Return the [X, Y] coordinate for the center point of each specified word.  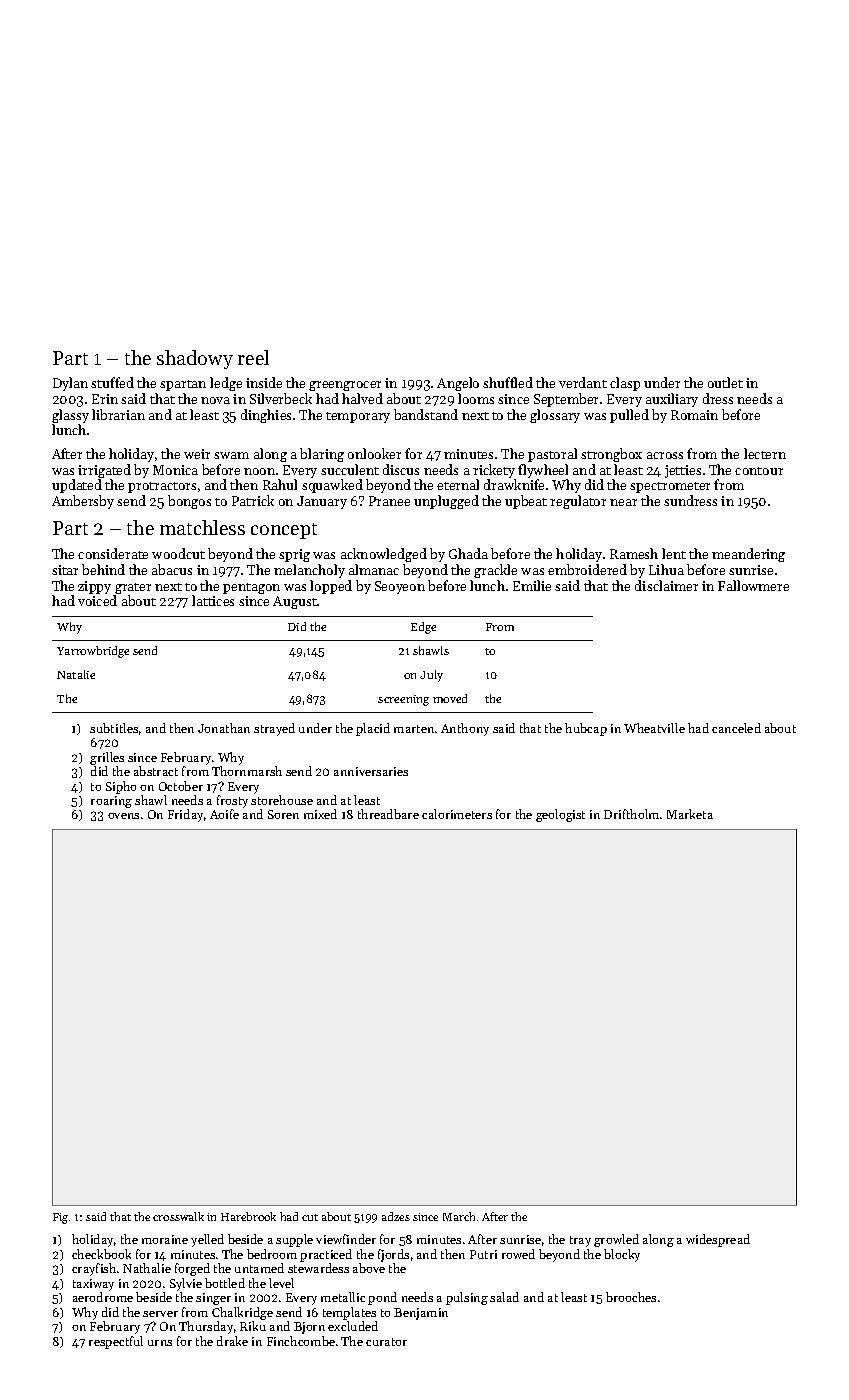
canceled [736, 728]
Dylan [70, 384]
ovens [123, 816]
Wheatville [654, 728]
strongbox [611, 455]
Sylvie [186, 1284]
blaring [322, 455]
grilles [107, 758]
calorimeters [457, 814]
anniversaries [371, 771]
